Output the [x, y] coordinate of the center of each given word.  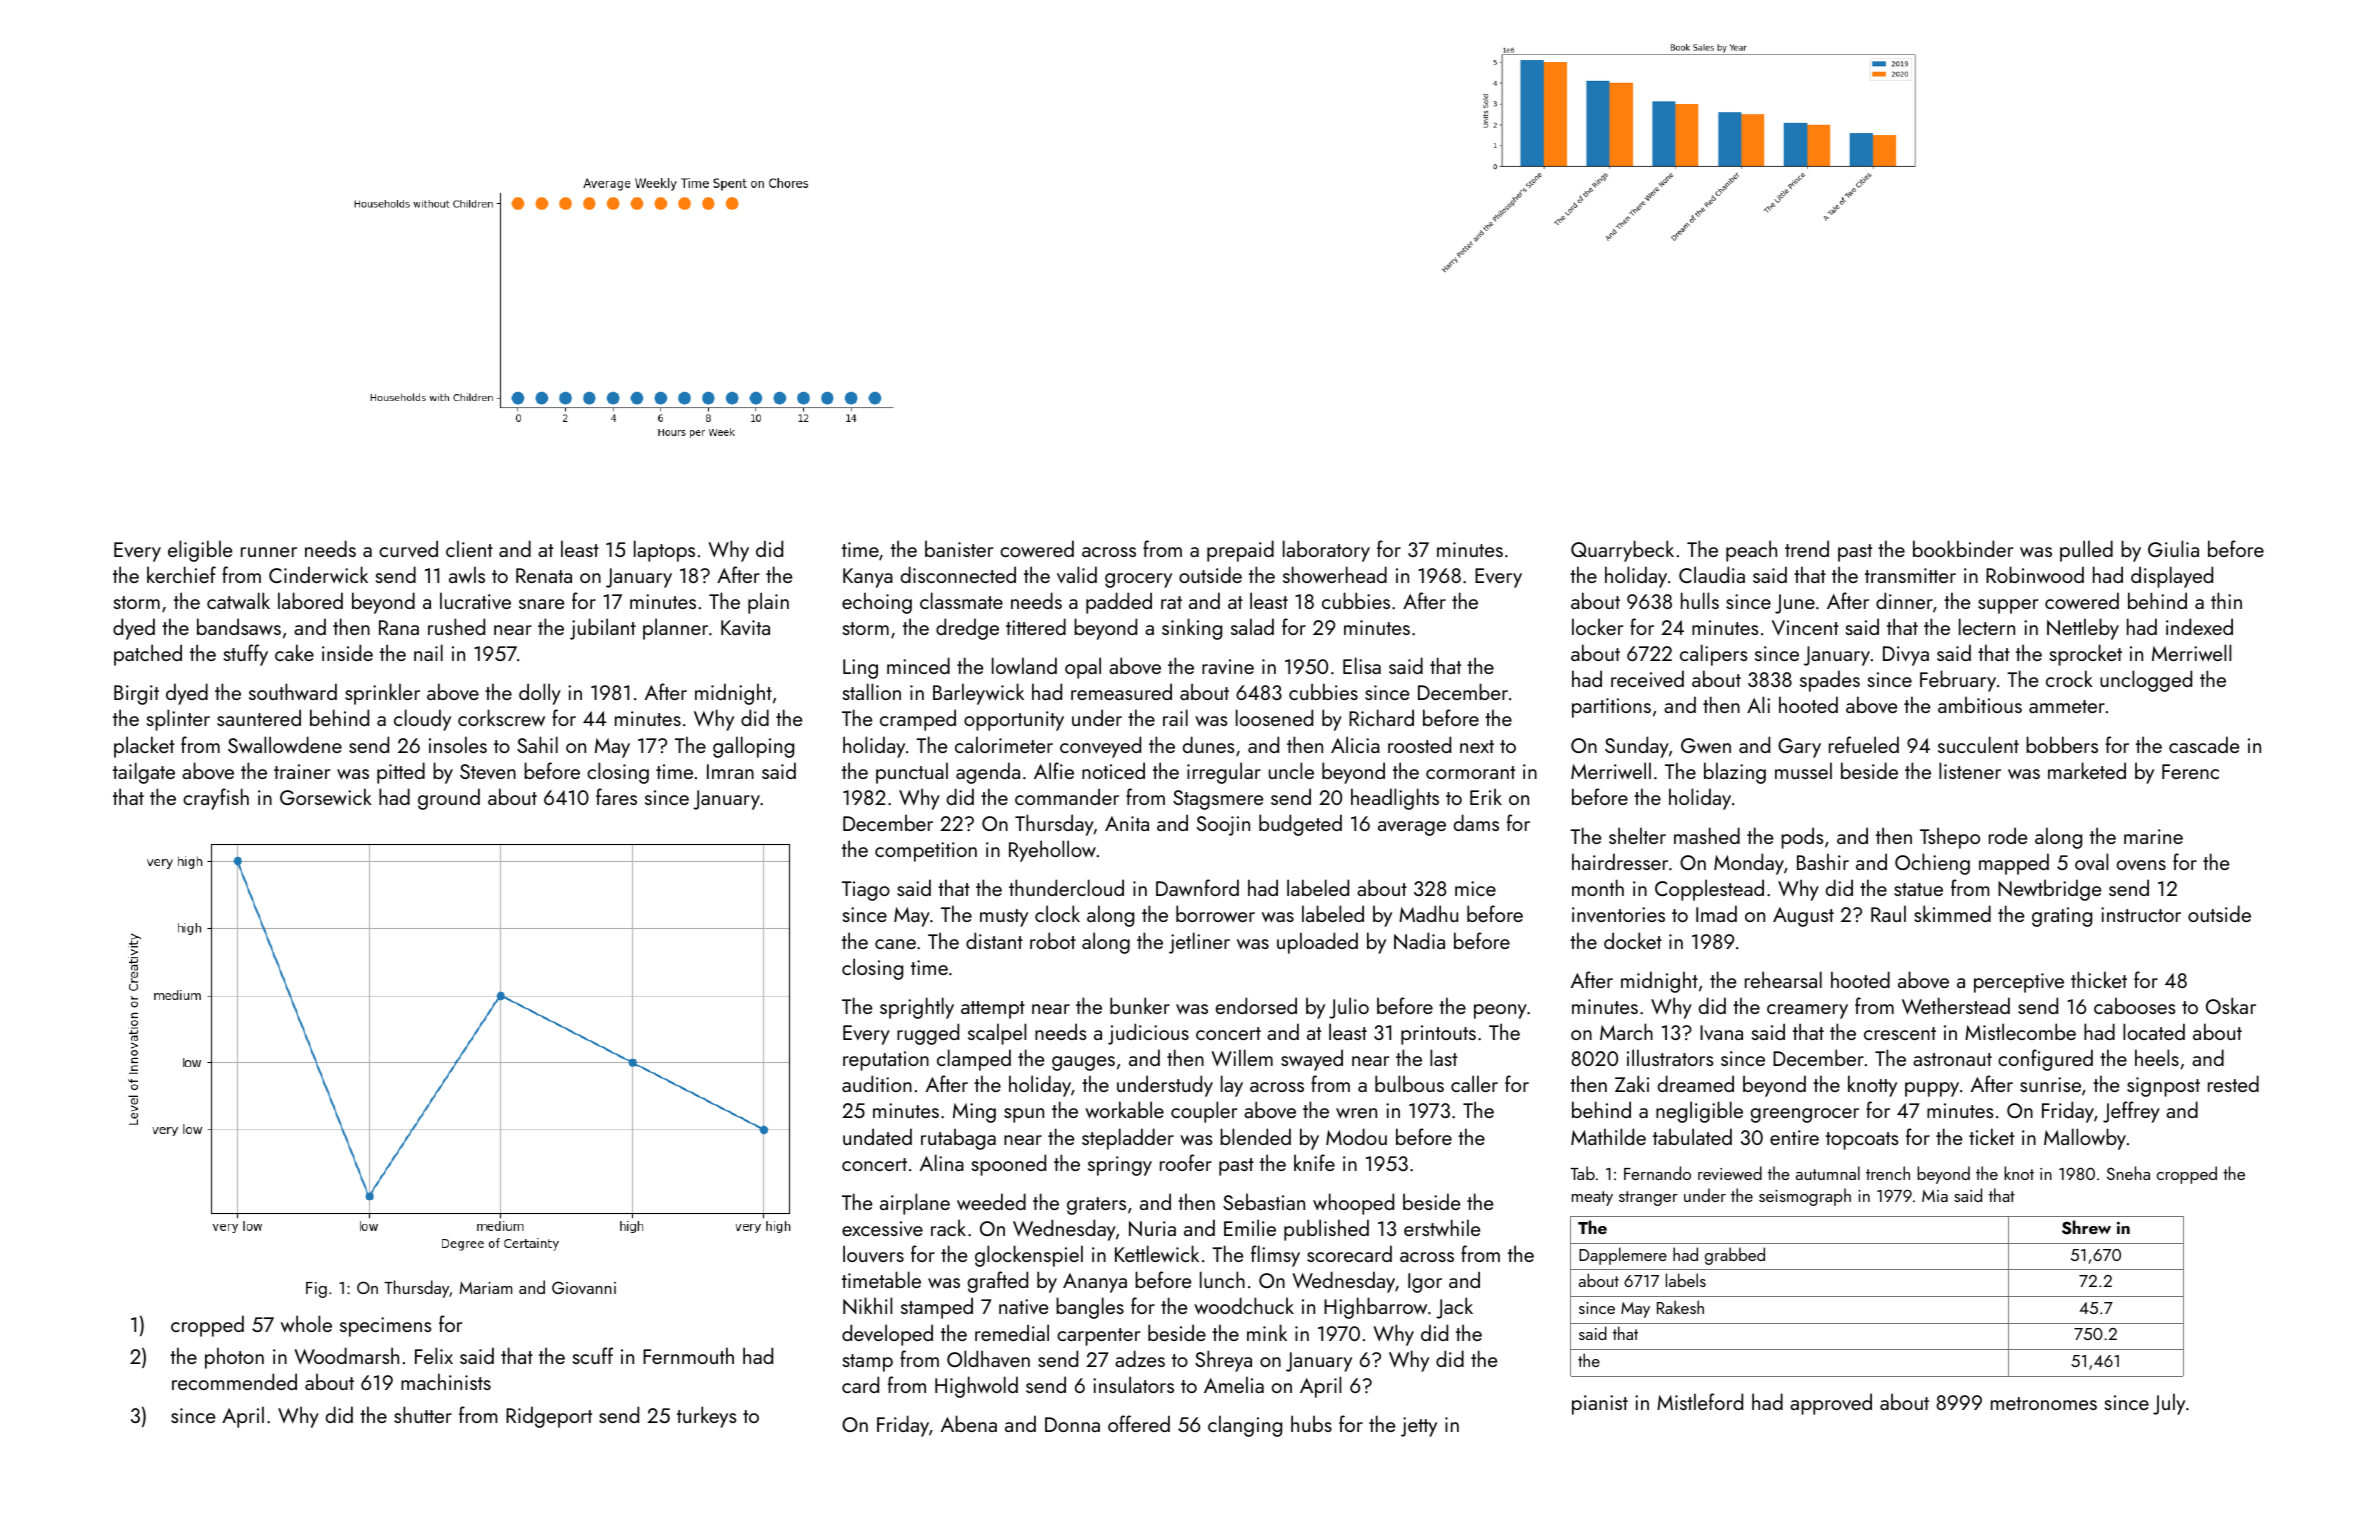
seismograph [1805, 1197]
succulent [1978, 744]
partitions [1611, 708]
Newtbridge [2049, 890]
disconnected [958, 574]
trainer [302, 771]
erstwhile [1442, 1227]
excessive [882, 1228]
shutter [423, 1414]
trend [1807, 548]
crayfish [216, 799]
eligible [200, 551]
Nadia [1419, 940]
